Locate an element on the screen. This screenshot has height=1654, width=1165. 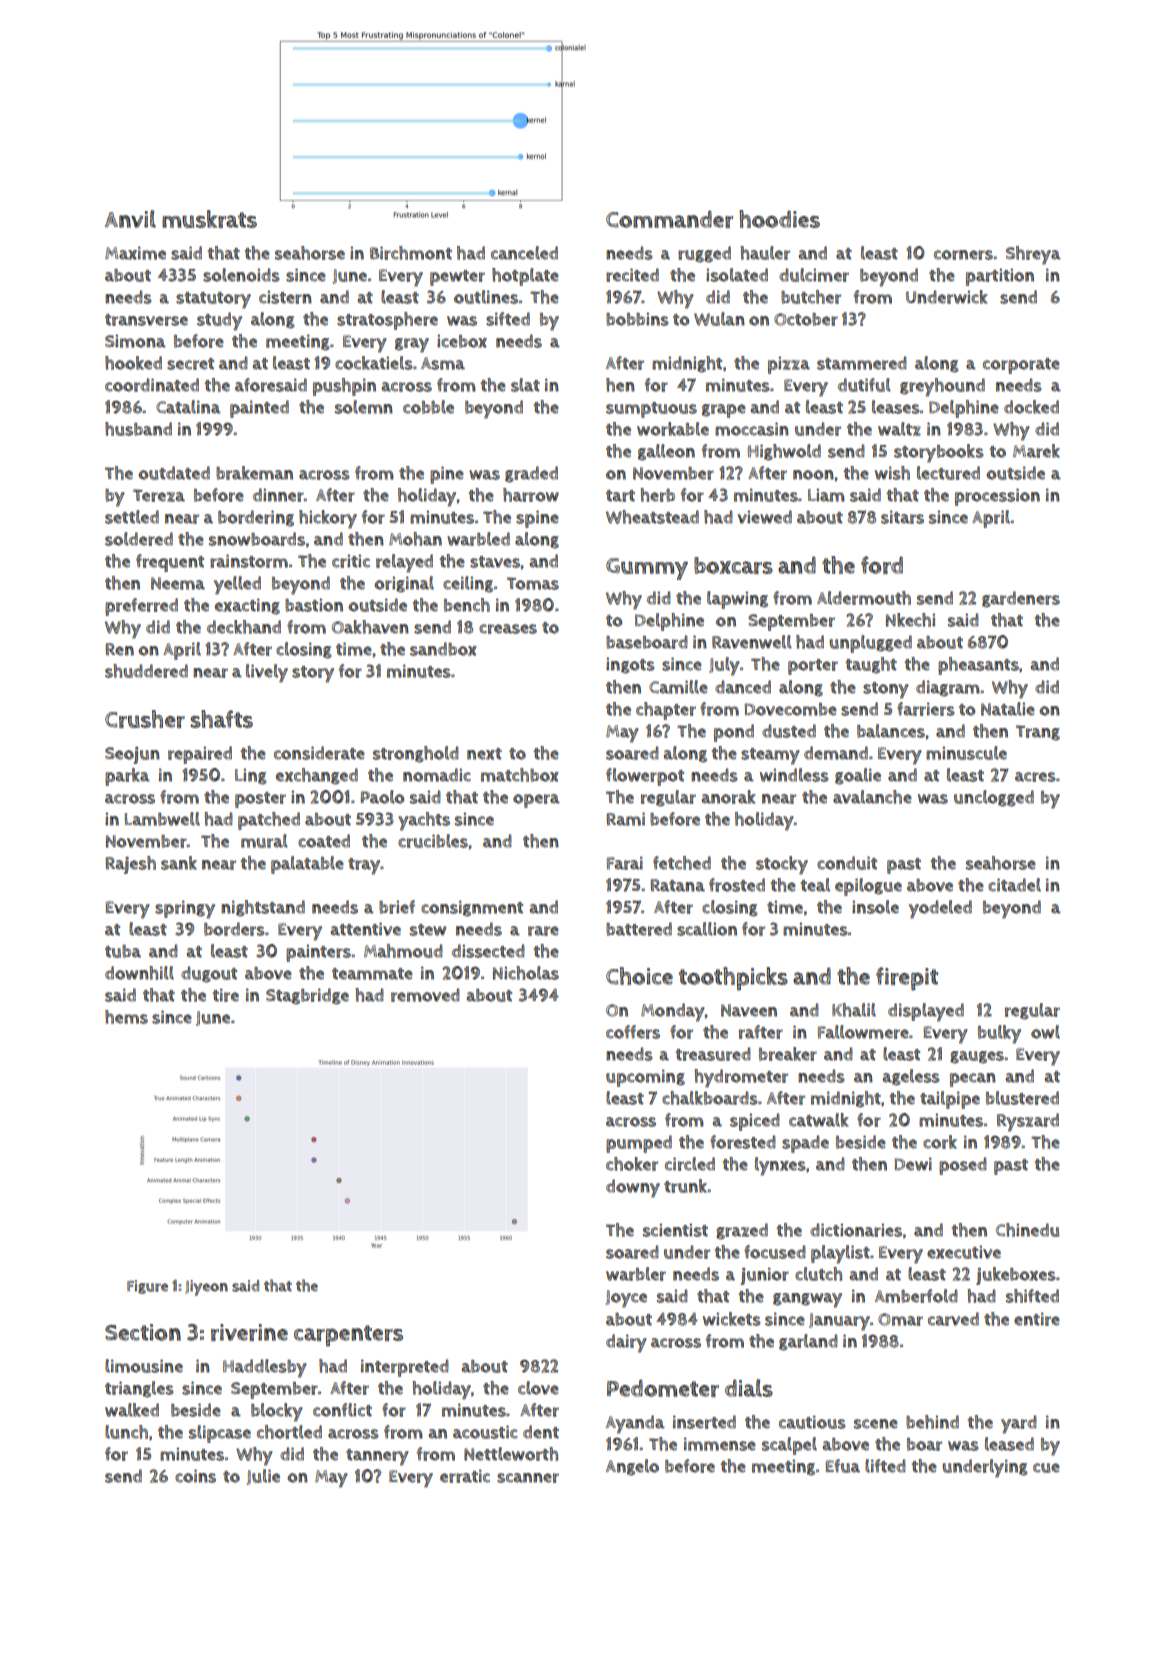
Tomas is located at coordinates (533, 583).
